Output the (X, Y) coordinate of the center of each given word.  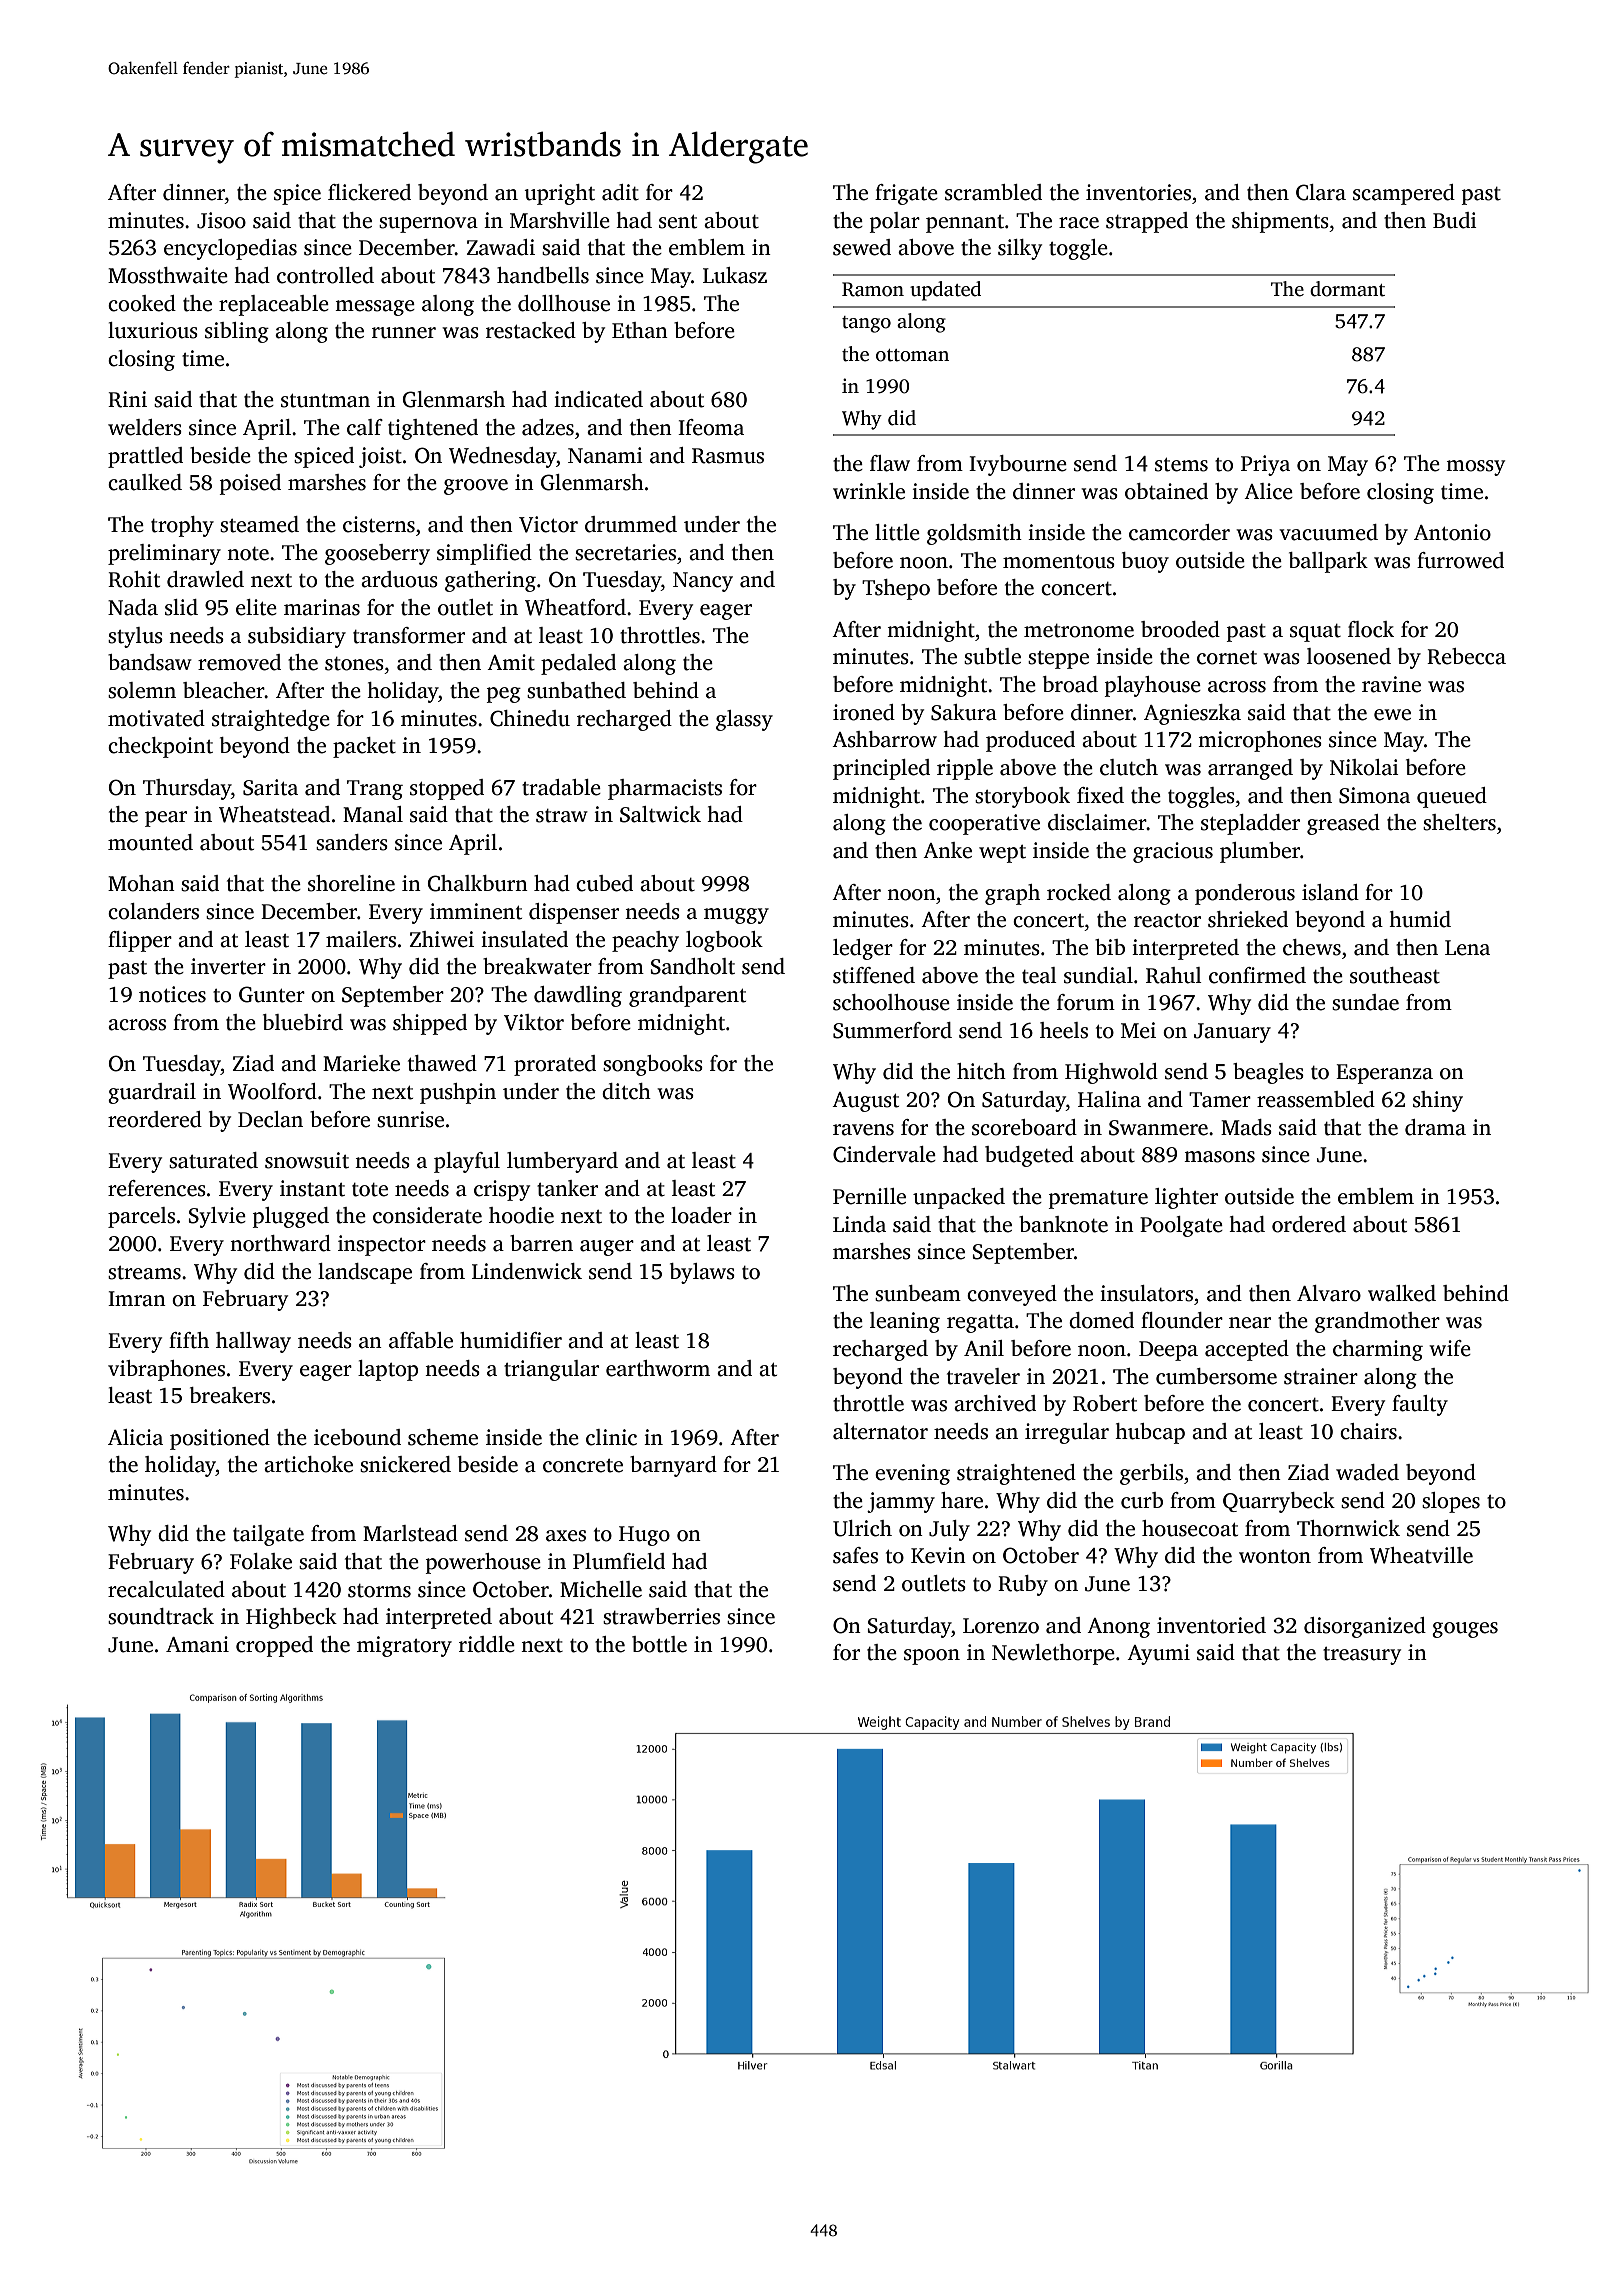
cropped (274, 1646)
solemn (142, 690)
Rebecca (1466, 656)
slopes (1451, 1502)
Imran (137, 1299)
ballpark (1328, 562)
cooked (142, 303)
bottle (659, 1644)
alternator (880, 1431)
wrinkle (869, 491)
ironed (864, 712)
